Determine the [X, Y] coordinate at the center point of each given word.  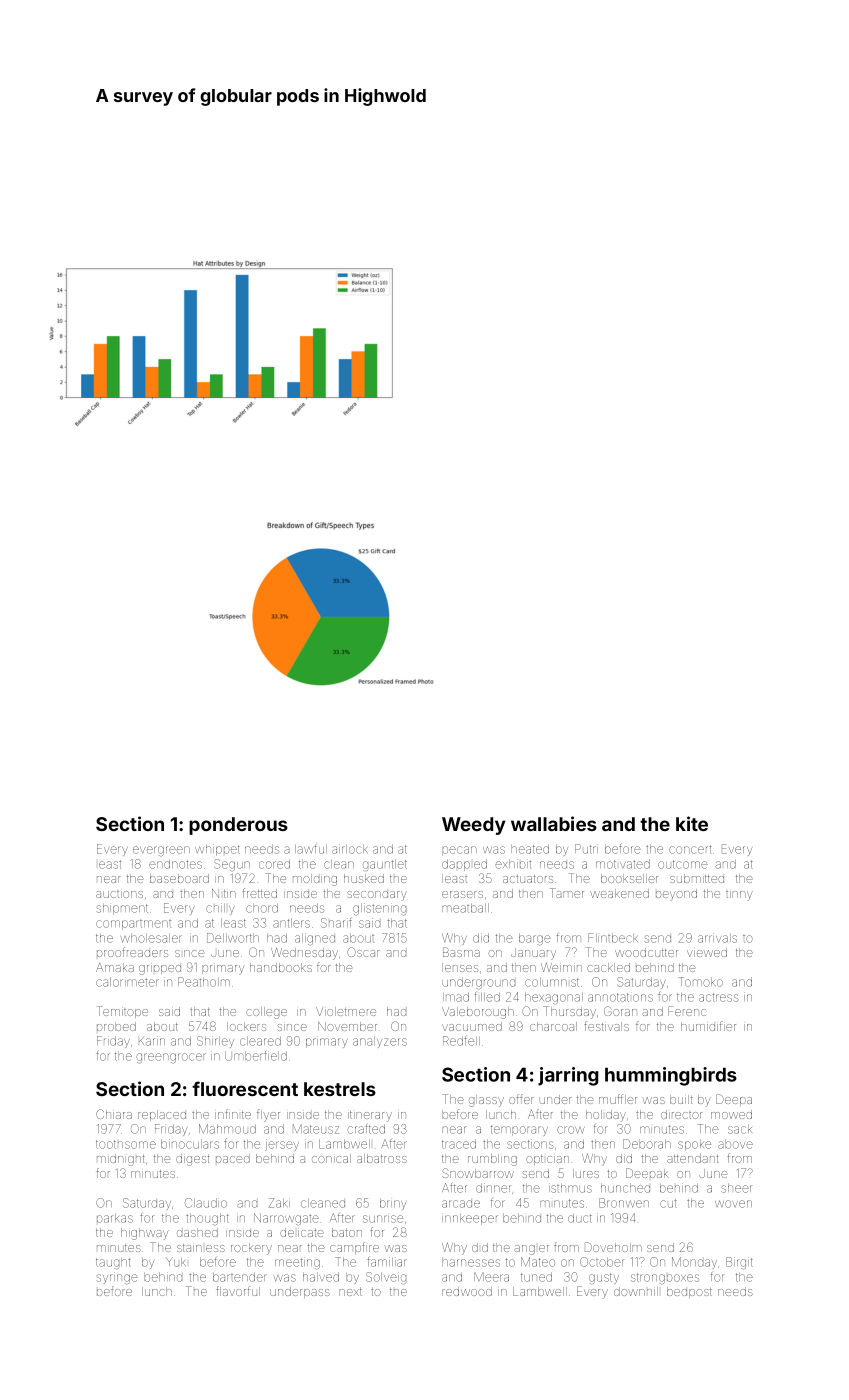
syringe [117, 1278]
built [681, 1099]
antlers [291, 923]
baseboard [179, 878]
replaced [162, 1115]
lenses [460, 967]
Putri [586, 849]
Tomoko [700, 982]
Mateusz [316, 1129]
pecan [459, 851]
